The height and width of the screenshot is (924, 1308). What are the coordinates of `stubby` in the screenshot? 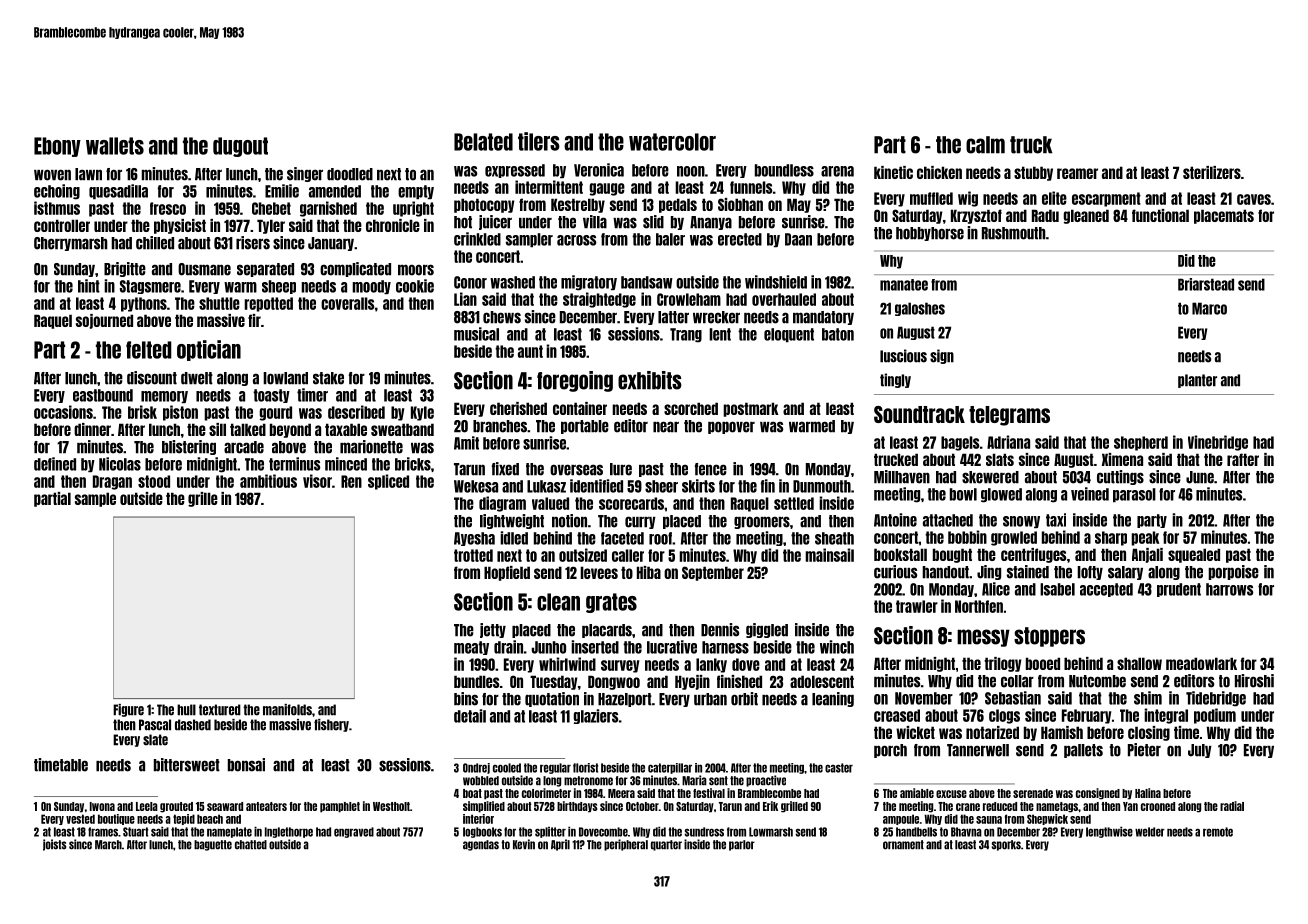 It's located at (1033, 173).
